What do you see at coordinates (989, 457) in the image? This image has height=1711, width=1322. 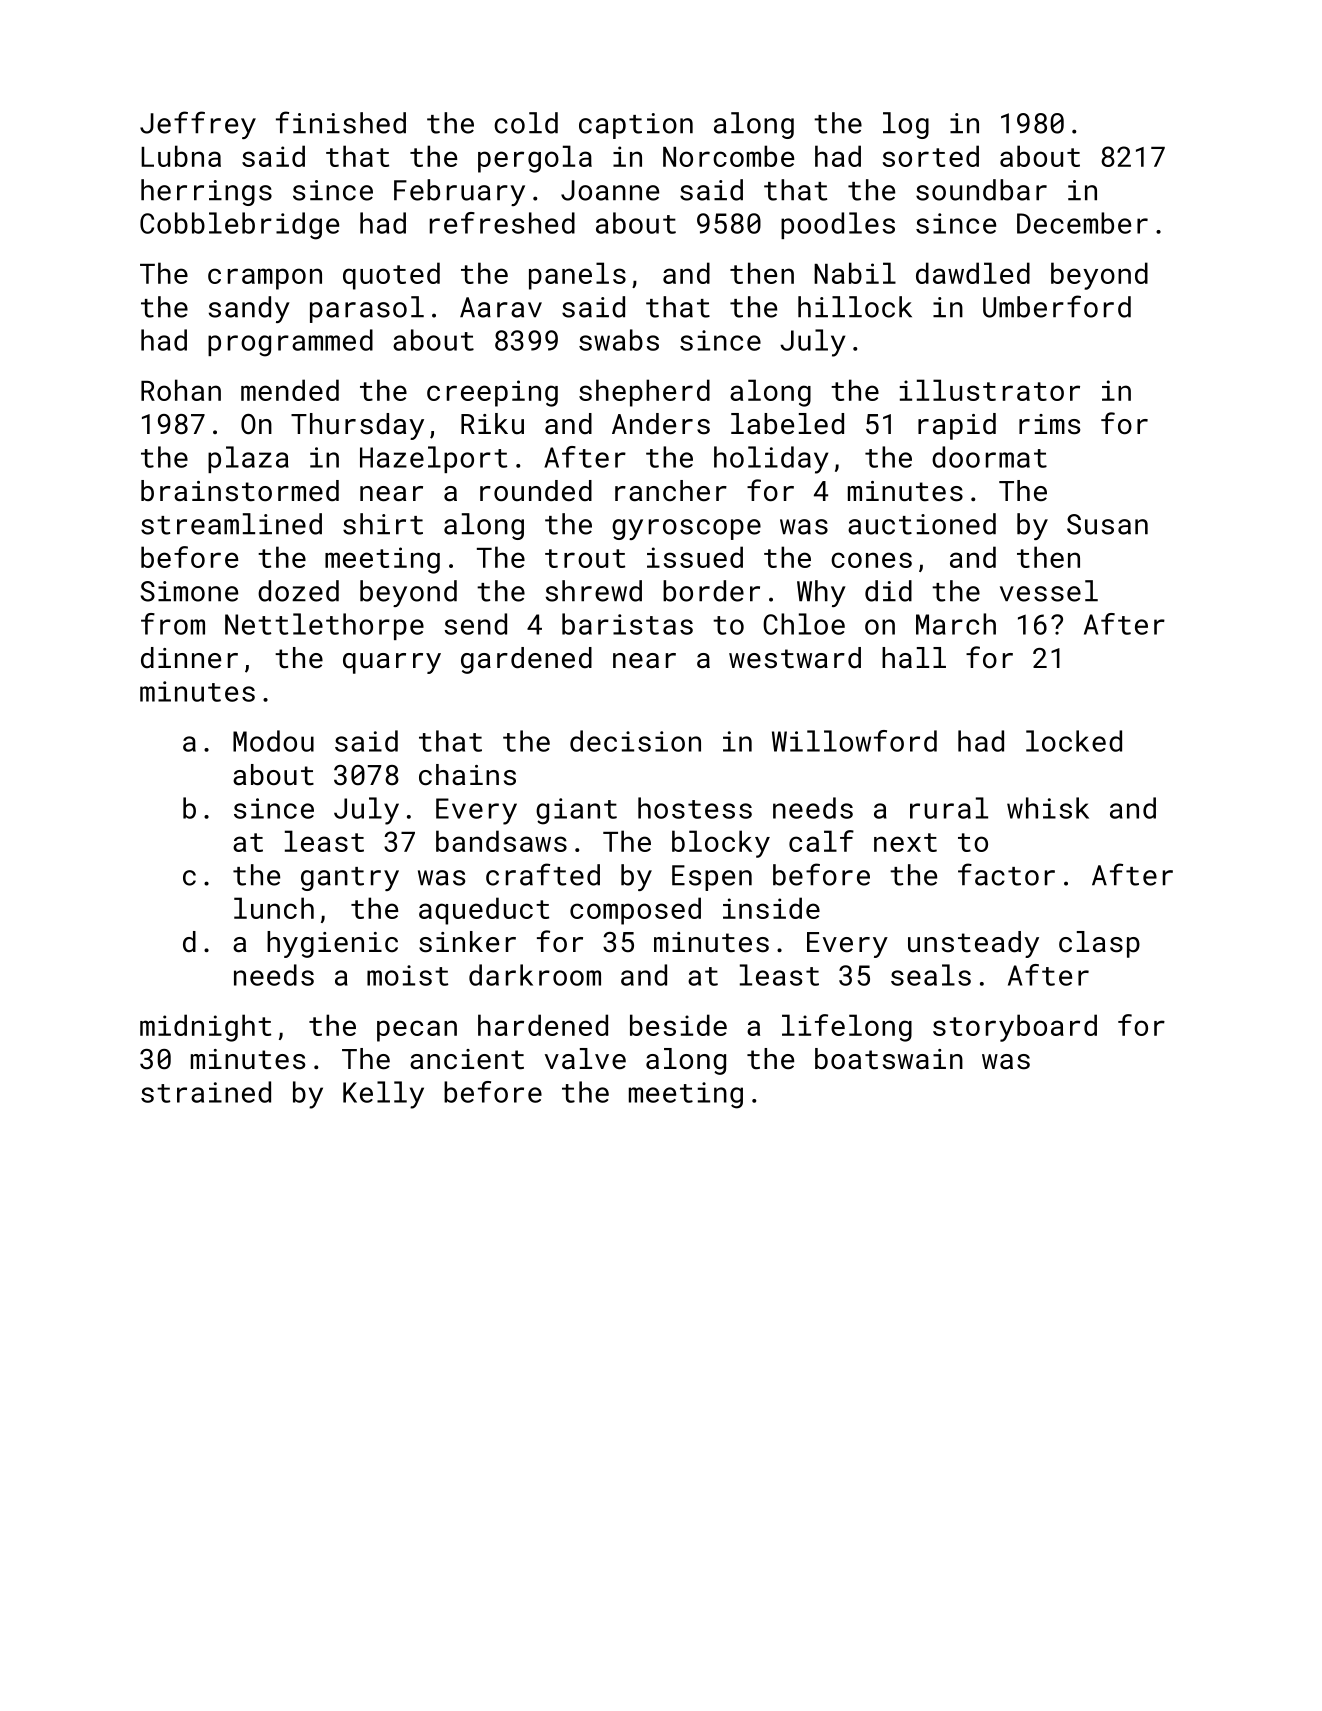 I see `doormat` at bounding box center [989, 457].
